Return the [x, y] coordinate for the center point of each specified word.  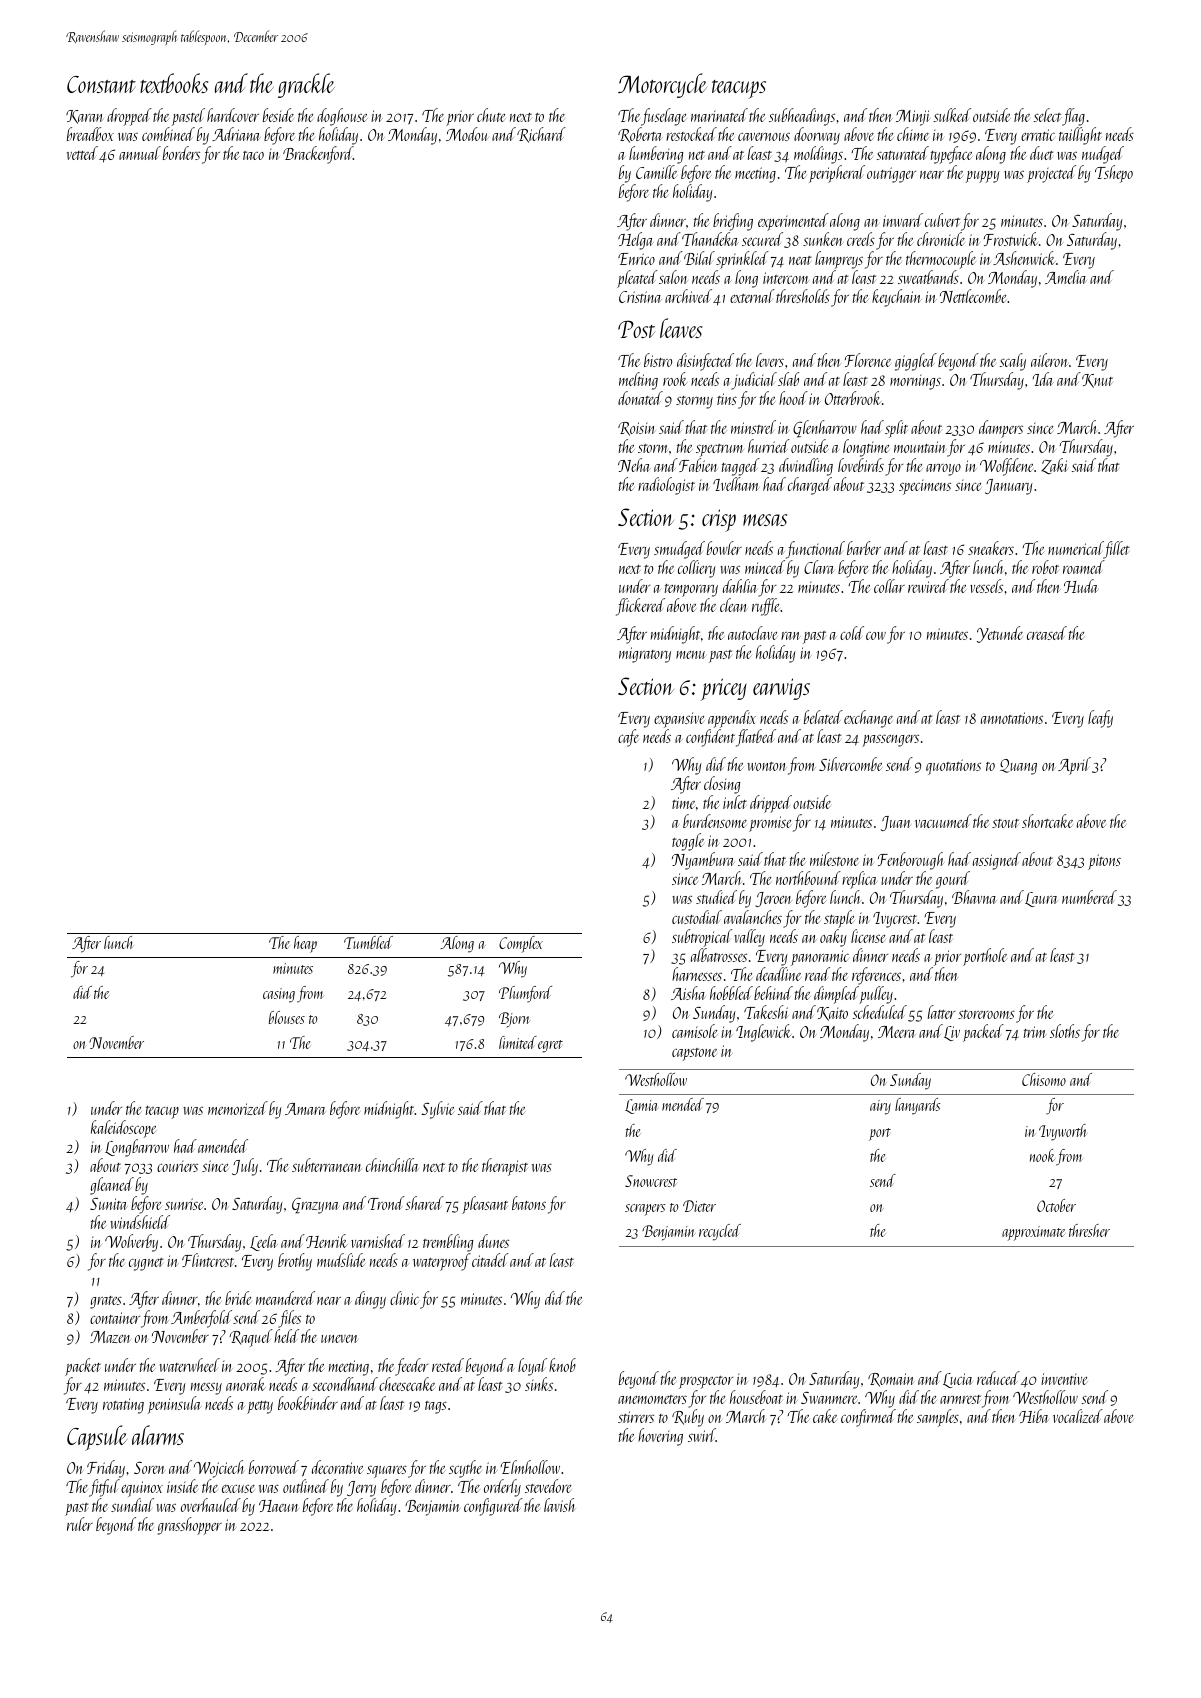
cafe [628, 738]
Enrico [636, 259]
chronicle [941, 239]
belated [823, 717]
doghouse [342, 117]
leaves [681, 328]
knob [562, 1365]
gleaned [112, 1186]
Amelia [1066, 277]
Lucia [957, 1380]
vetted [82, 153]
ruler [80, 1524]
